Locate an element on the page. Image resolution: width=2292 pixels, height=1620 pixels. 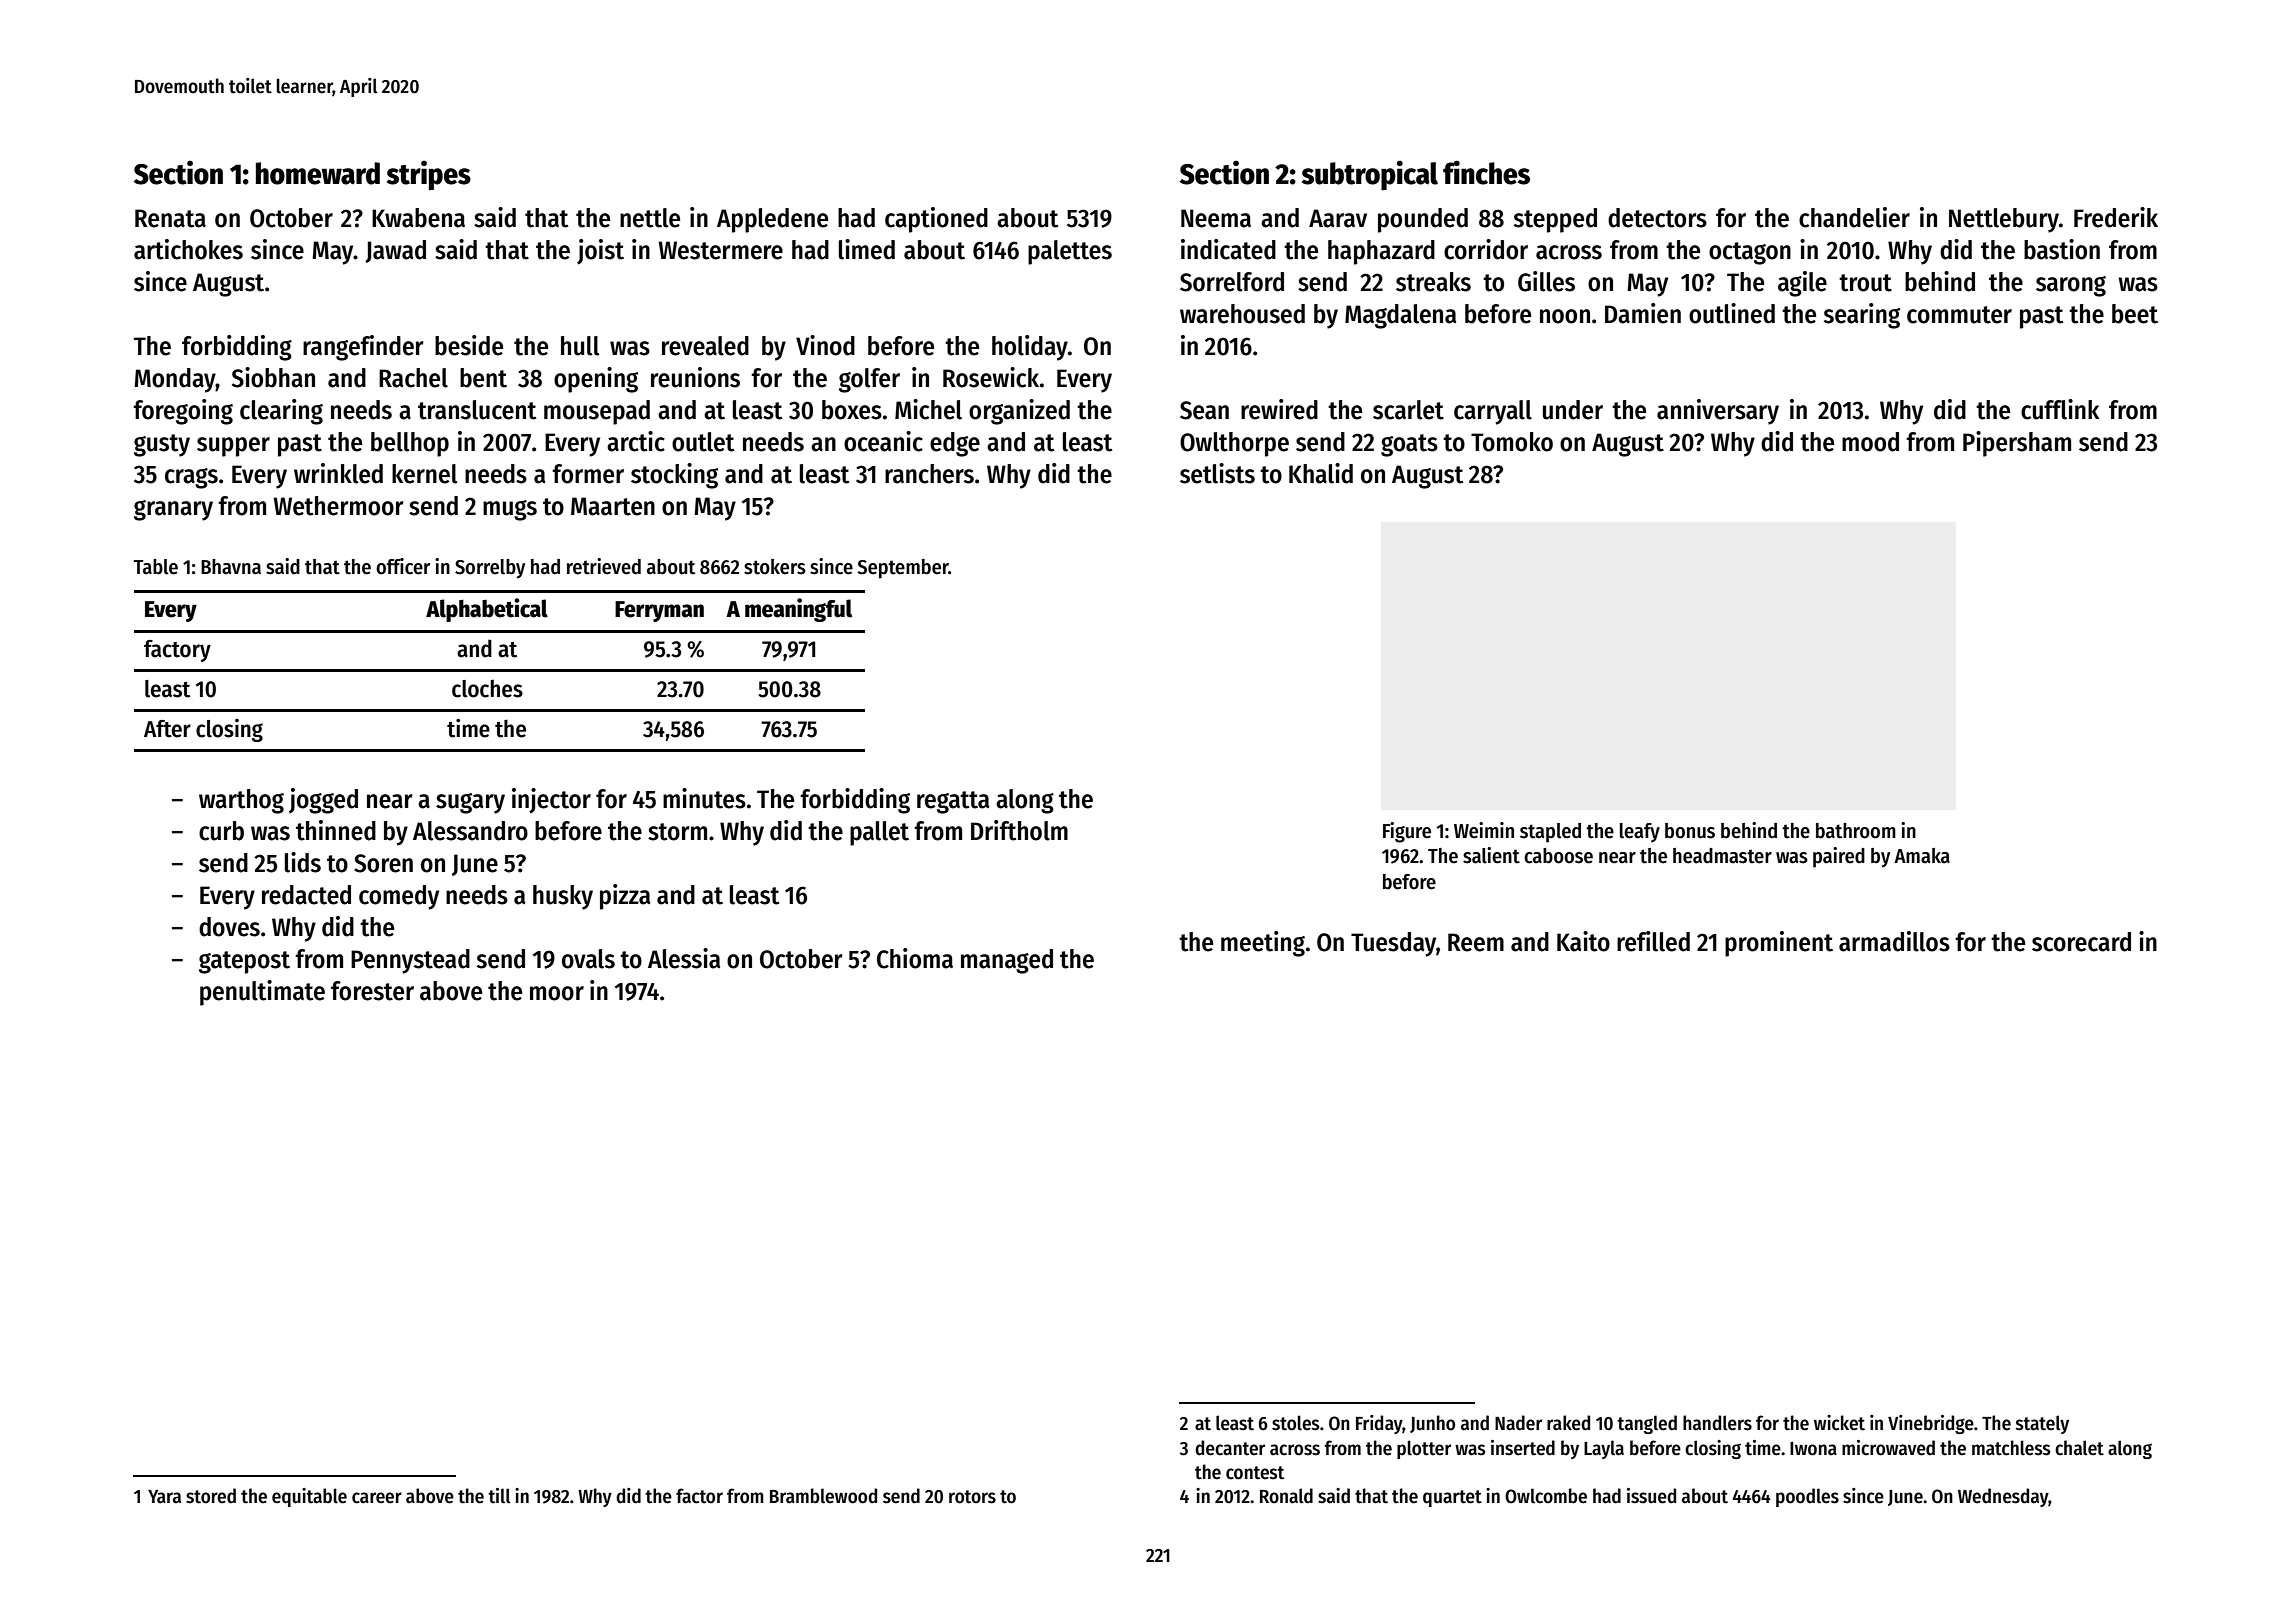
stripes is located at coordinates (429, 175).
